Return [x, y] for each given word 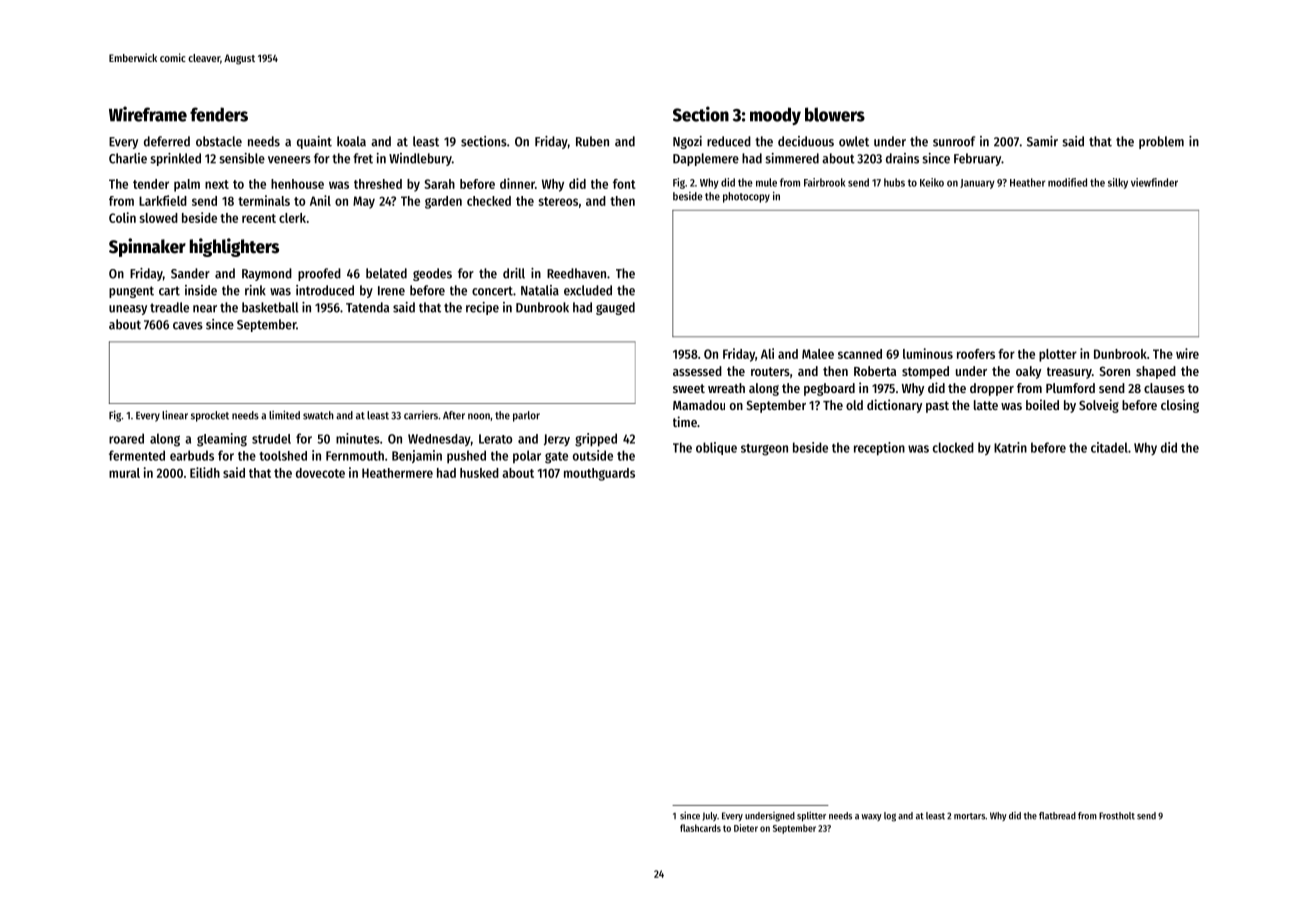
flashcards [700, 828]
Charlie [128, 158]
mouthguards [599, 474]
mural [124, 473]
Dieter [746, 828]
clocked [953, 447]
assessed [697, 371]
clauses [1164, 388]
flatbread [1057, 816]
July [709, 816]
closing [1180, 406]
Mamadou [699, 405]
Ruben [592, 141]
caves [188, 326]
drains [902, 158]
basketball [270, 307]
